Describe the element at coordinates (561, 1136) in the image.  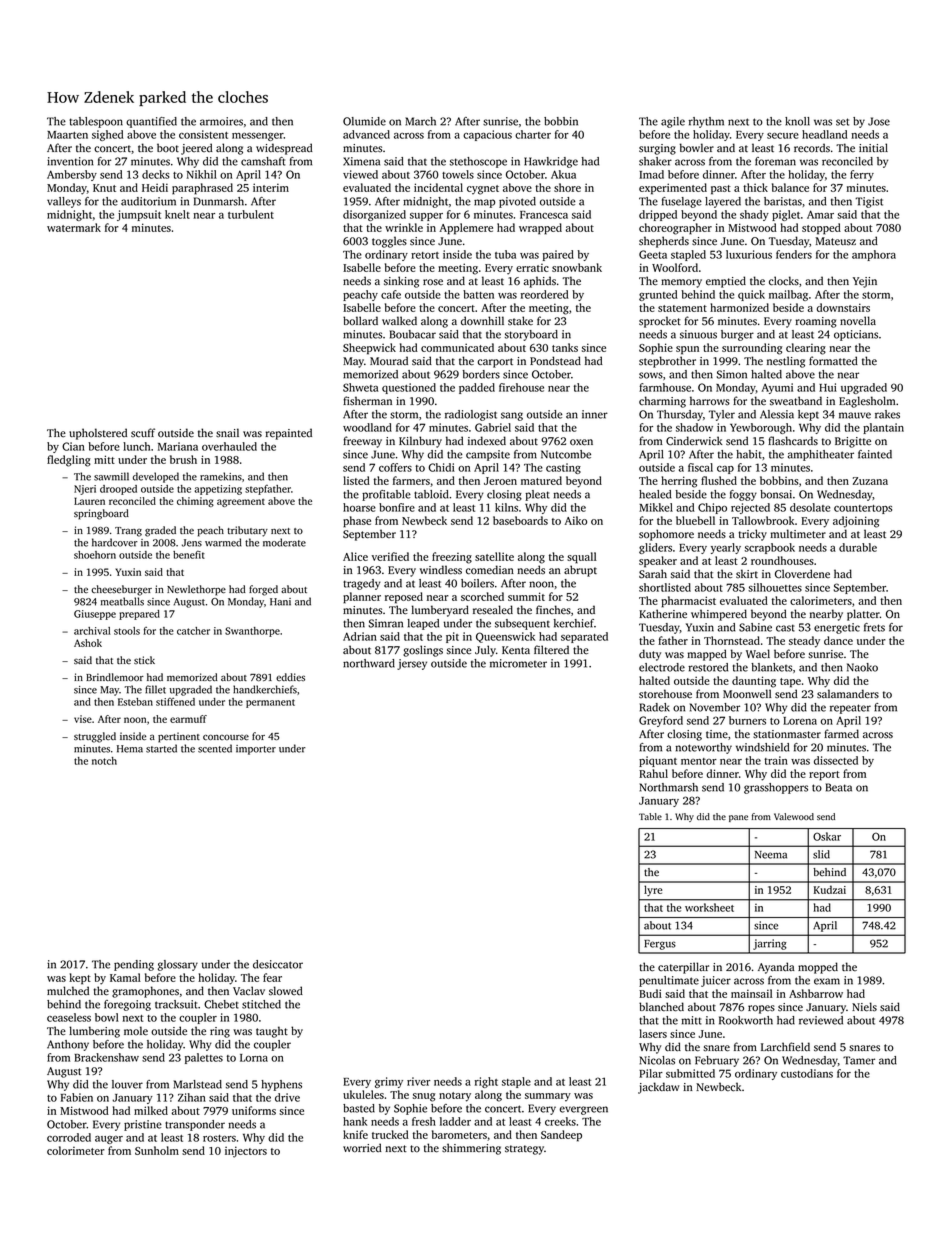
I see `Sandeep` at that location.
